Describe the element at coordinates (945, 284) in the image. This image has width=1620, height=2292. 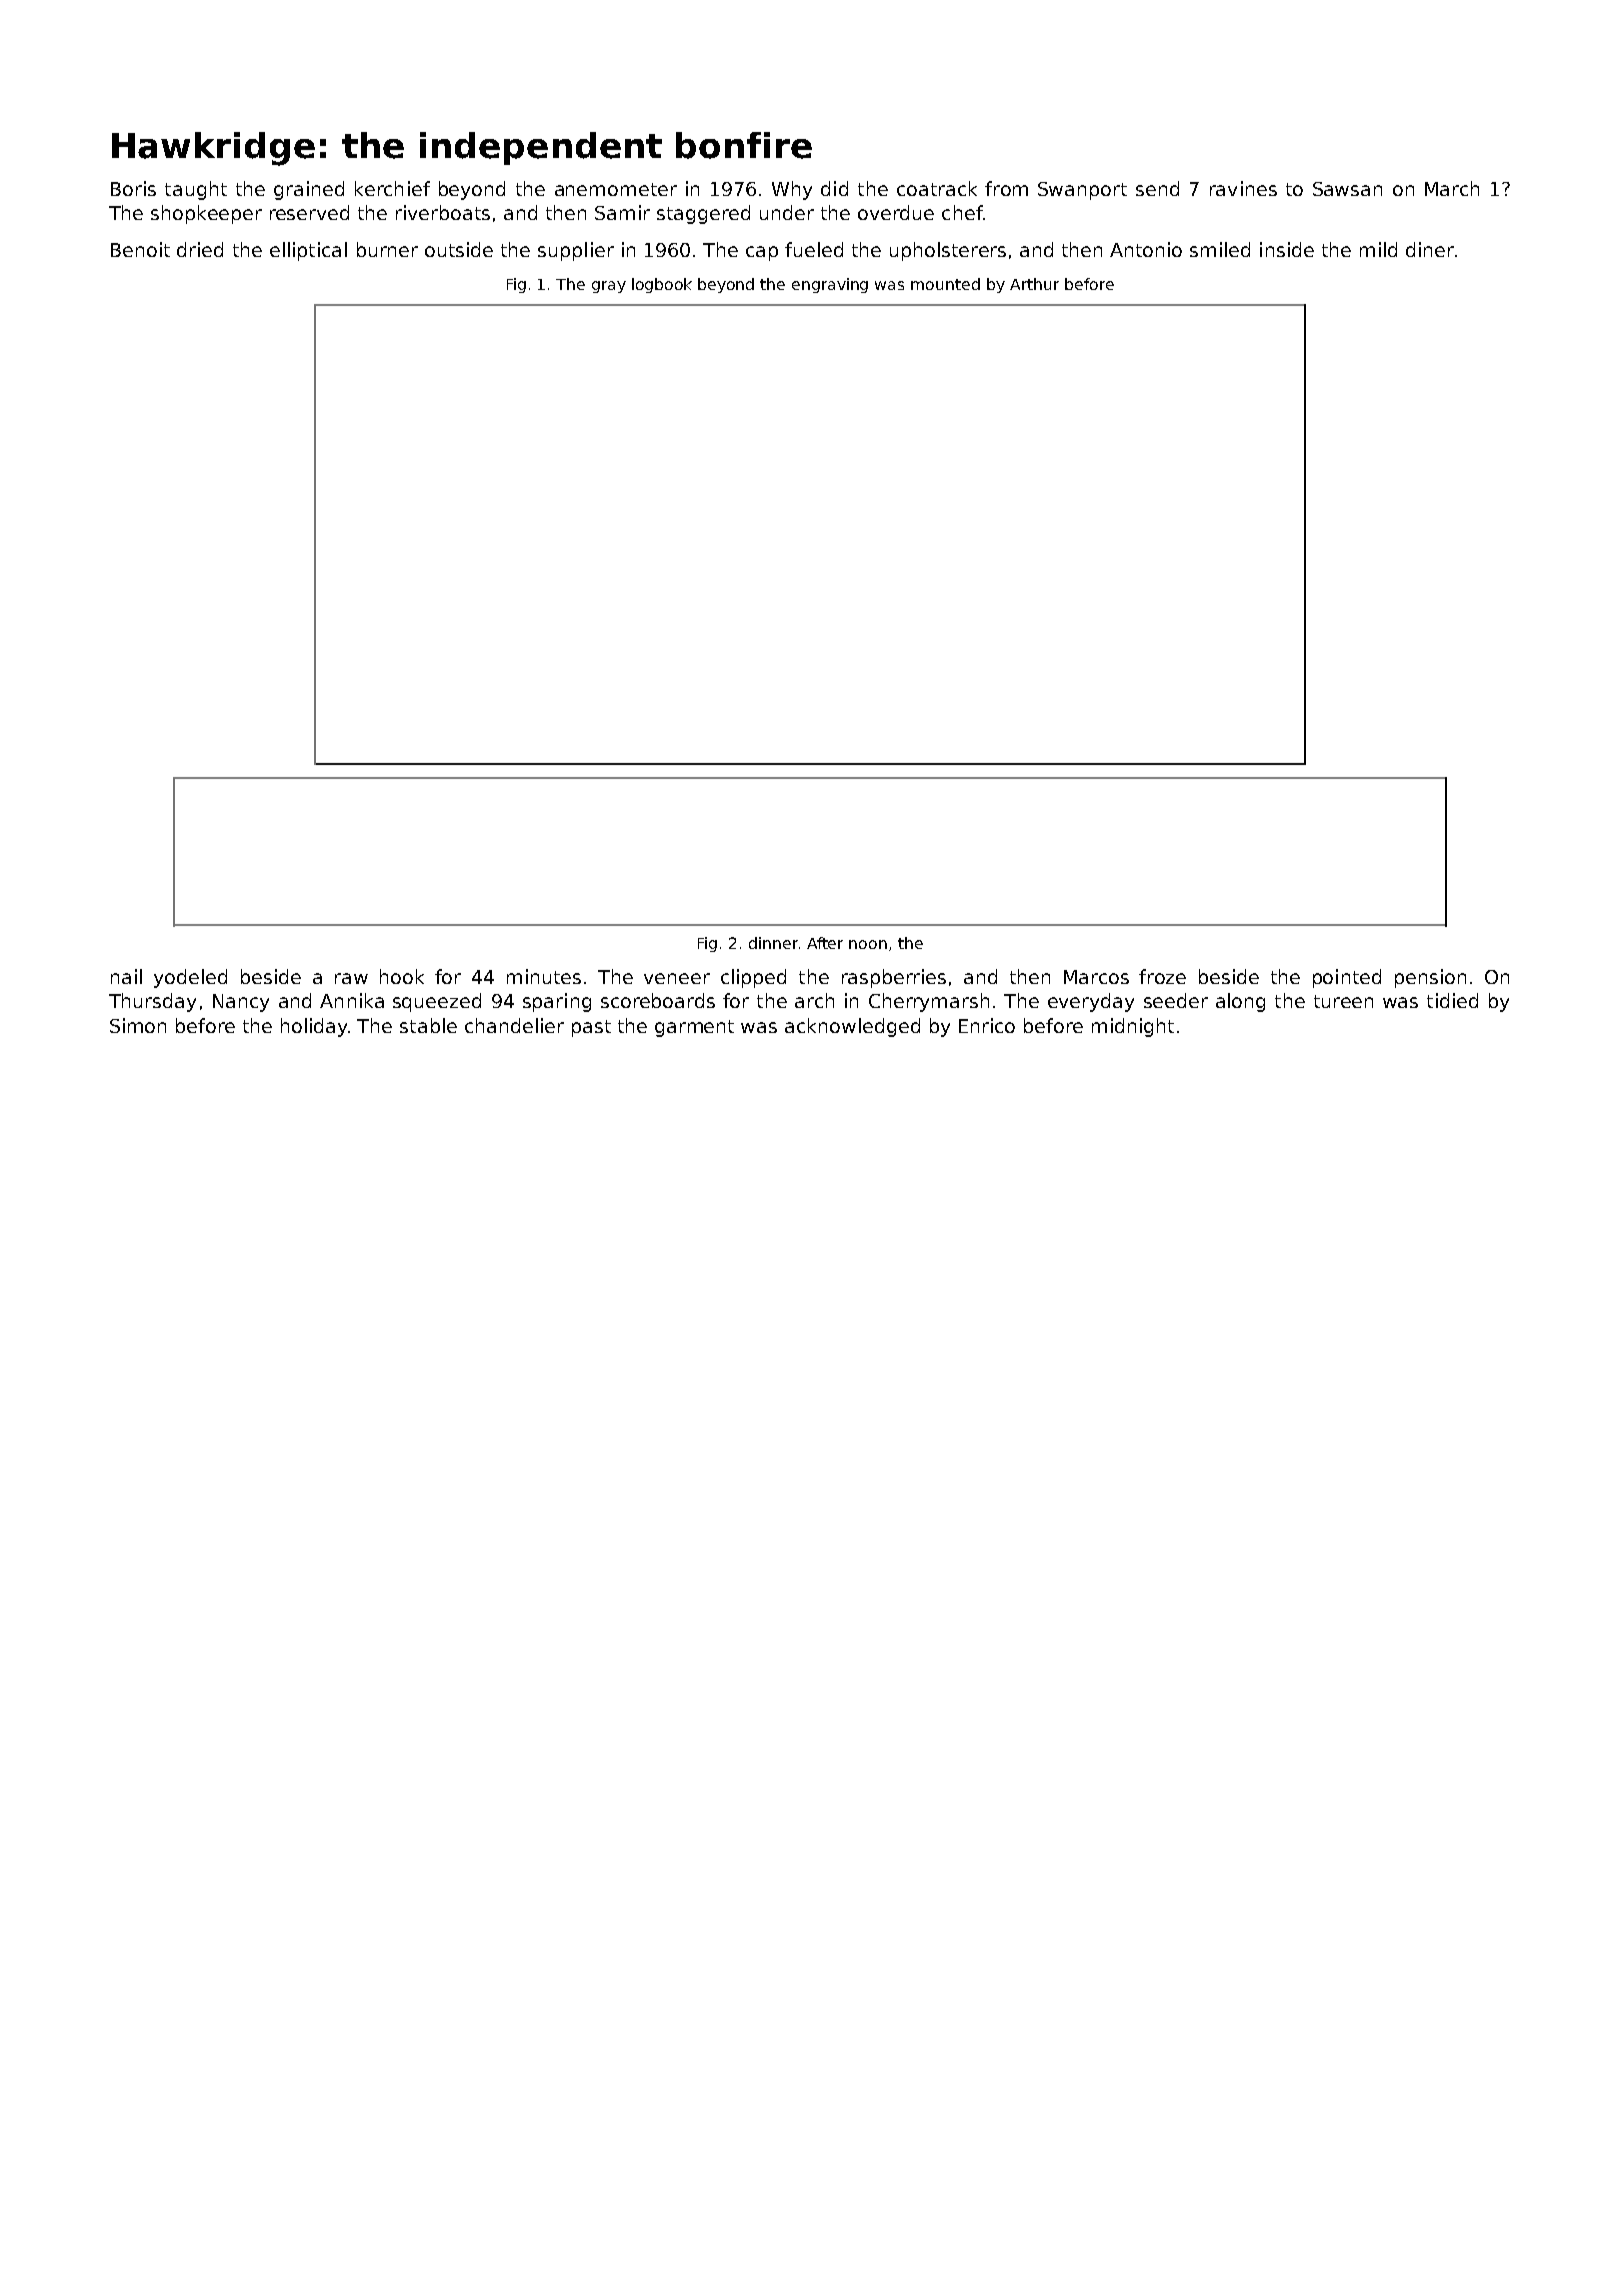
I see `mounted` at that location.
